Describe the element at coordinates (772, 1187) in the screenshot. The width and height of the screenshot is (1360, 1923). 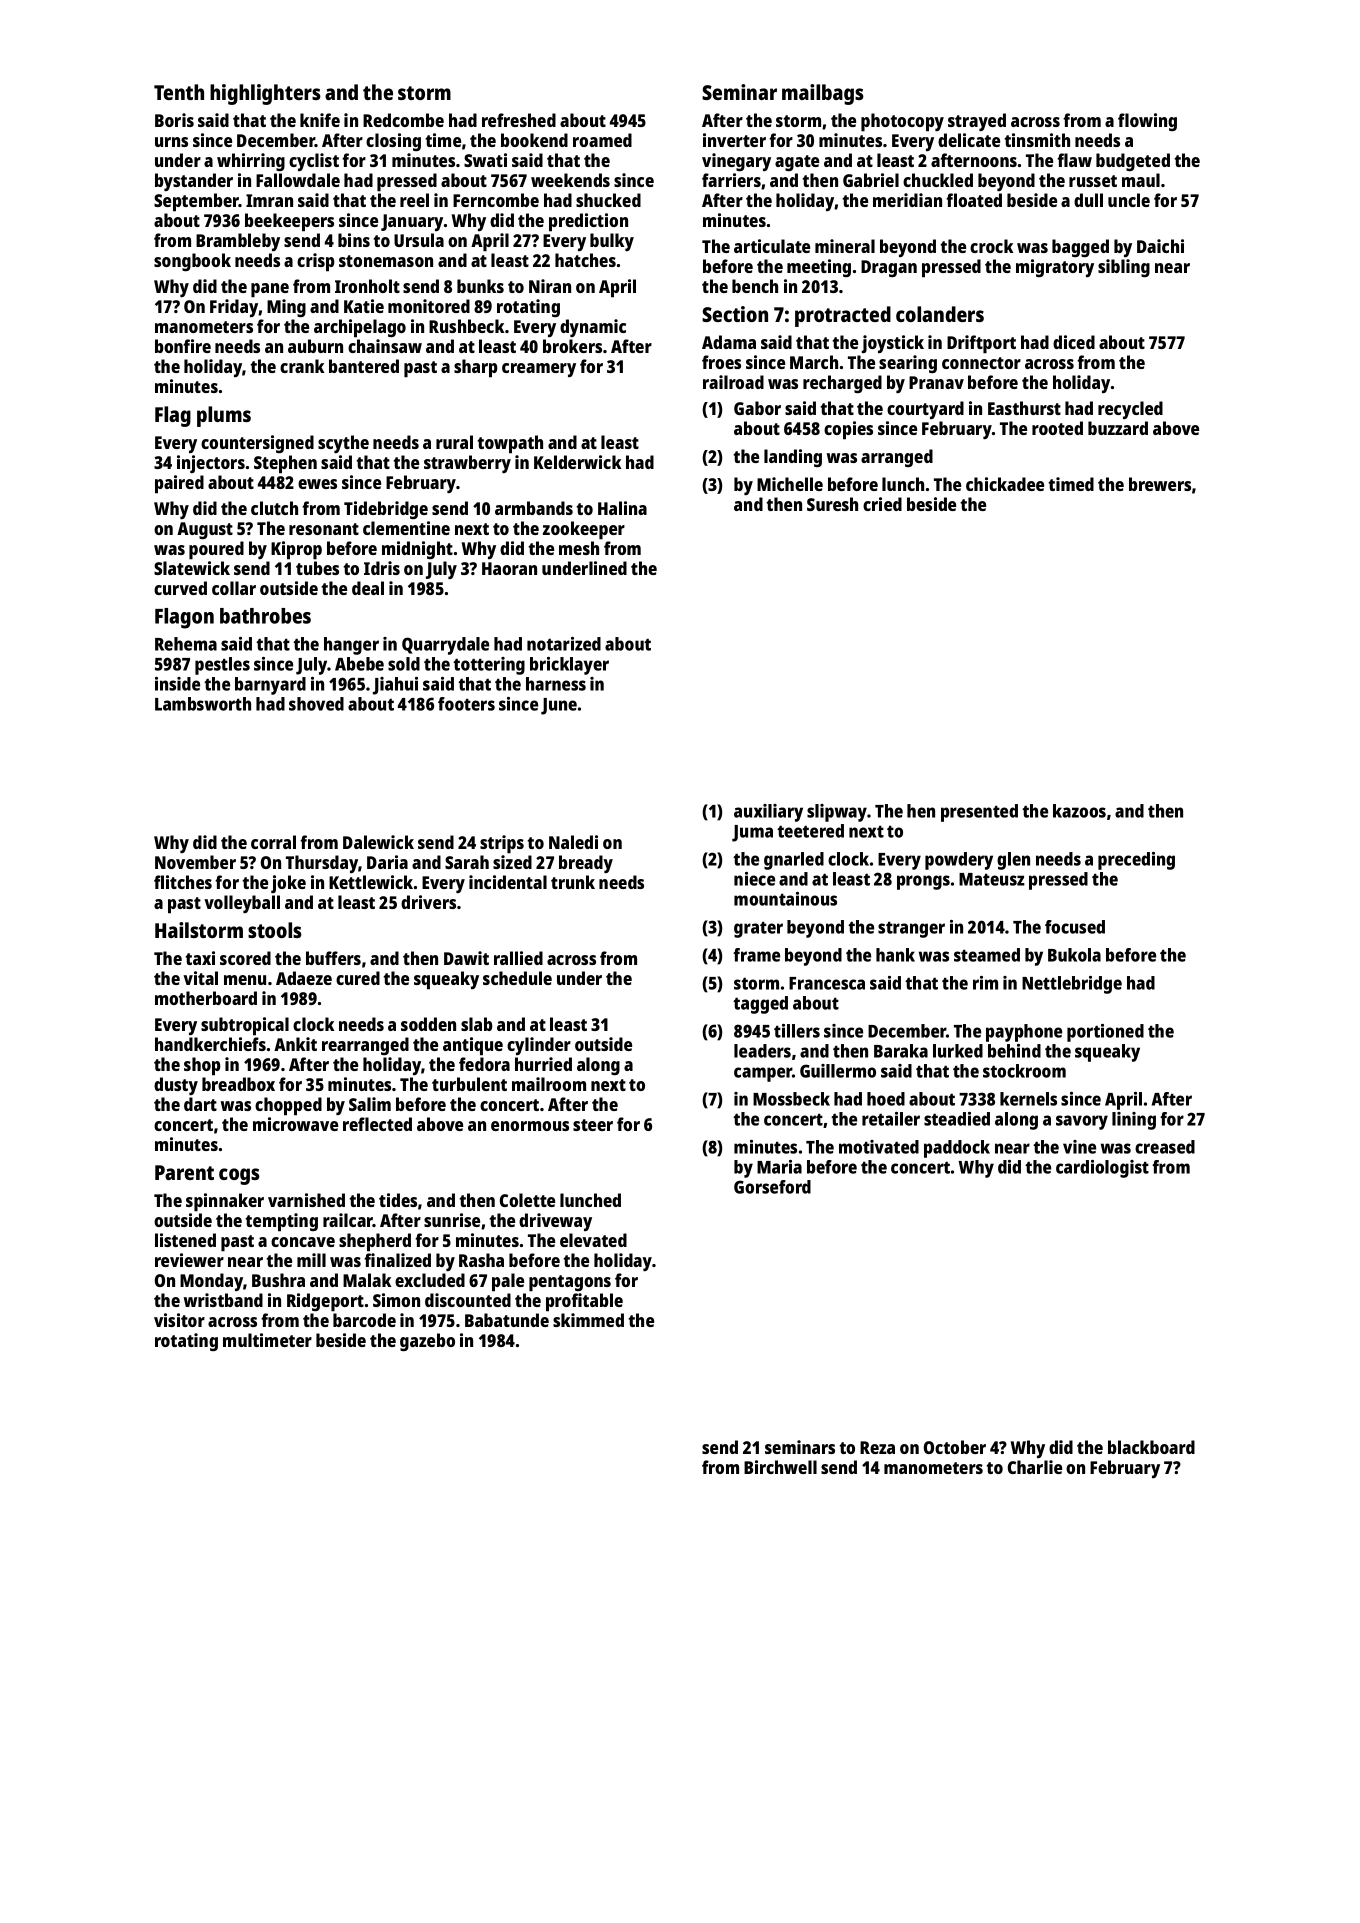
I see `Gorseford` at that location.
